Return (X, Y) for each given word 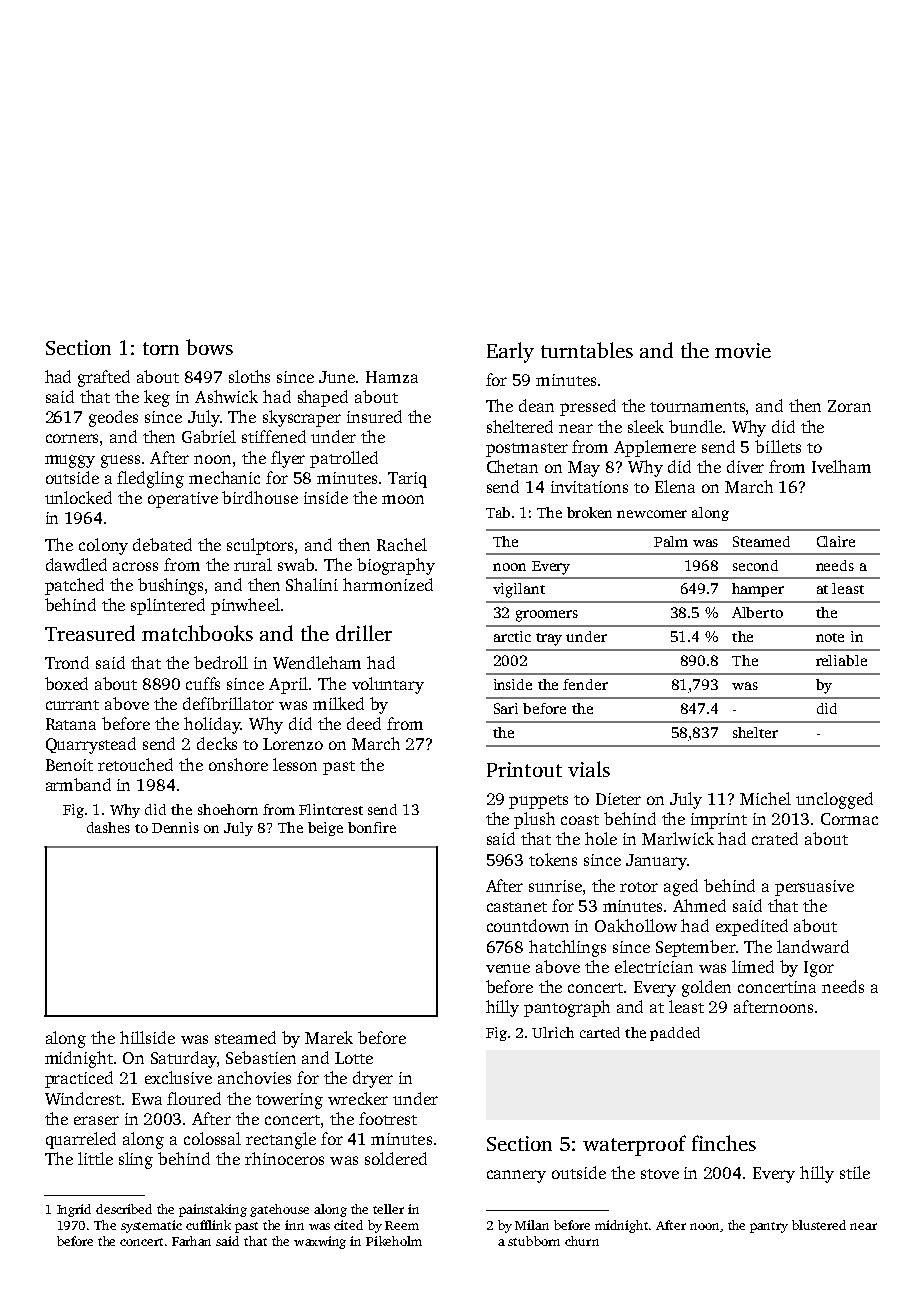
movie (743, 350)
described (124, 1209)
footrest (388, 1118)
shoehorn (228, 809)
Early (510, 352)
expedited (752, 927)
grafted (104, 378)
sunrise (555, 886)
